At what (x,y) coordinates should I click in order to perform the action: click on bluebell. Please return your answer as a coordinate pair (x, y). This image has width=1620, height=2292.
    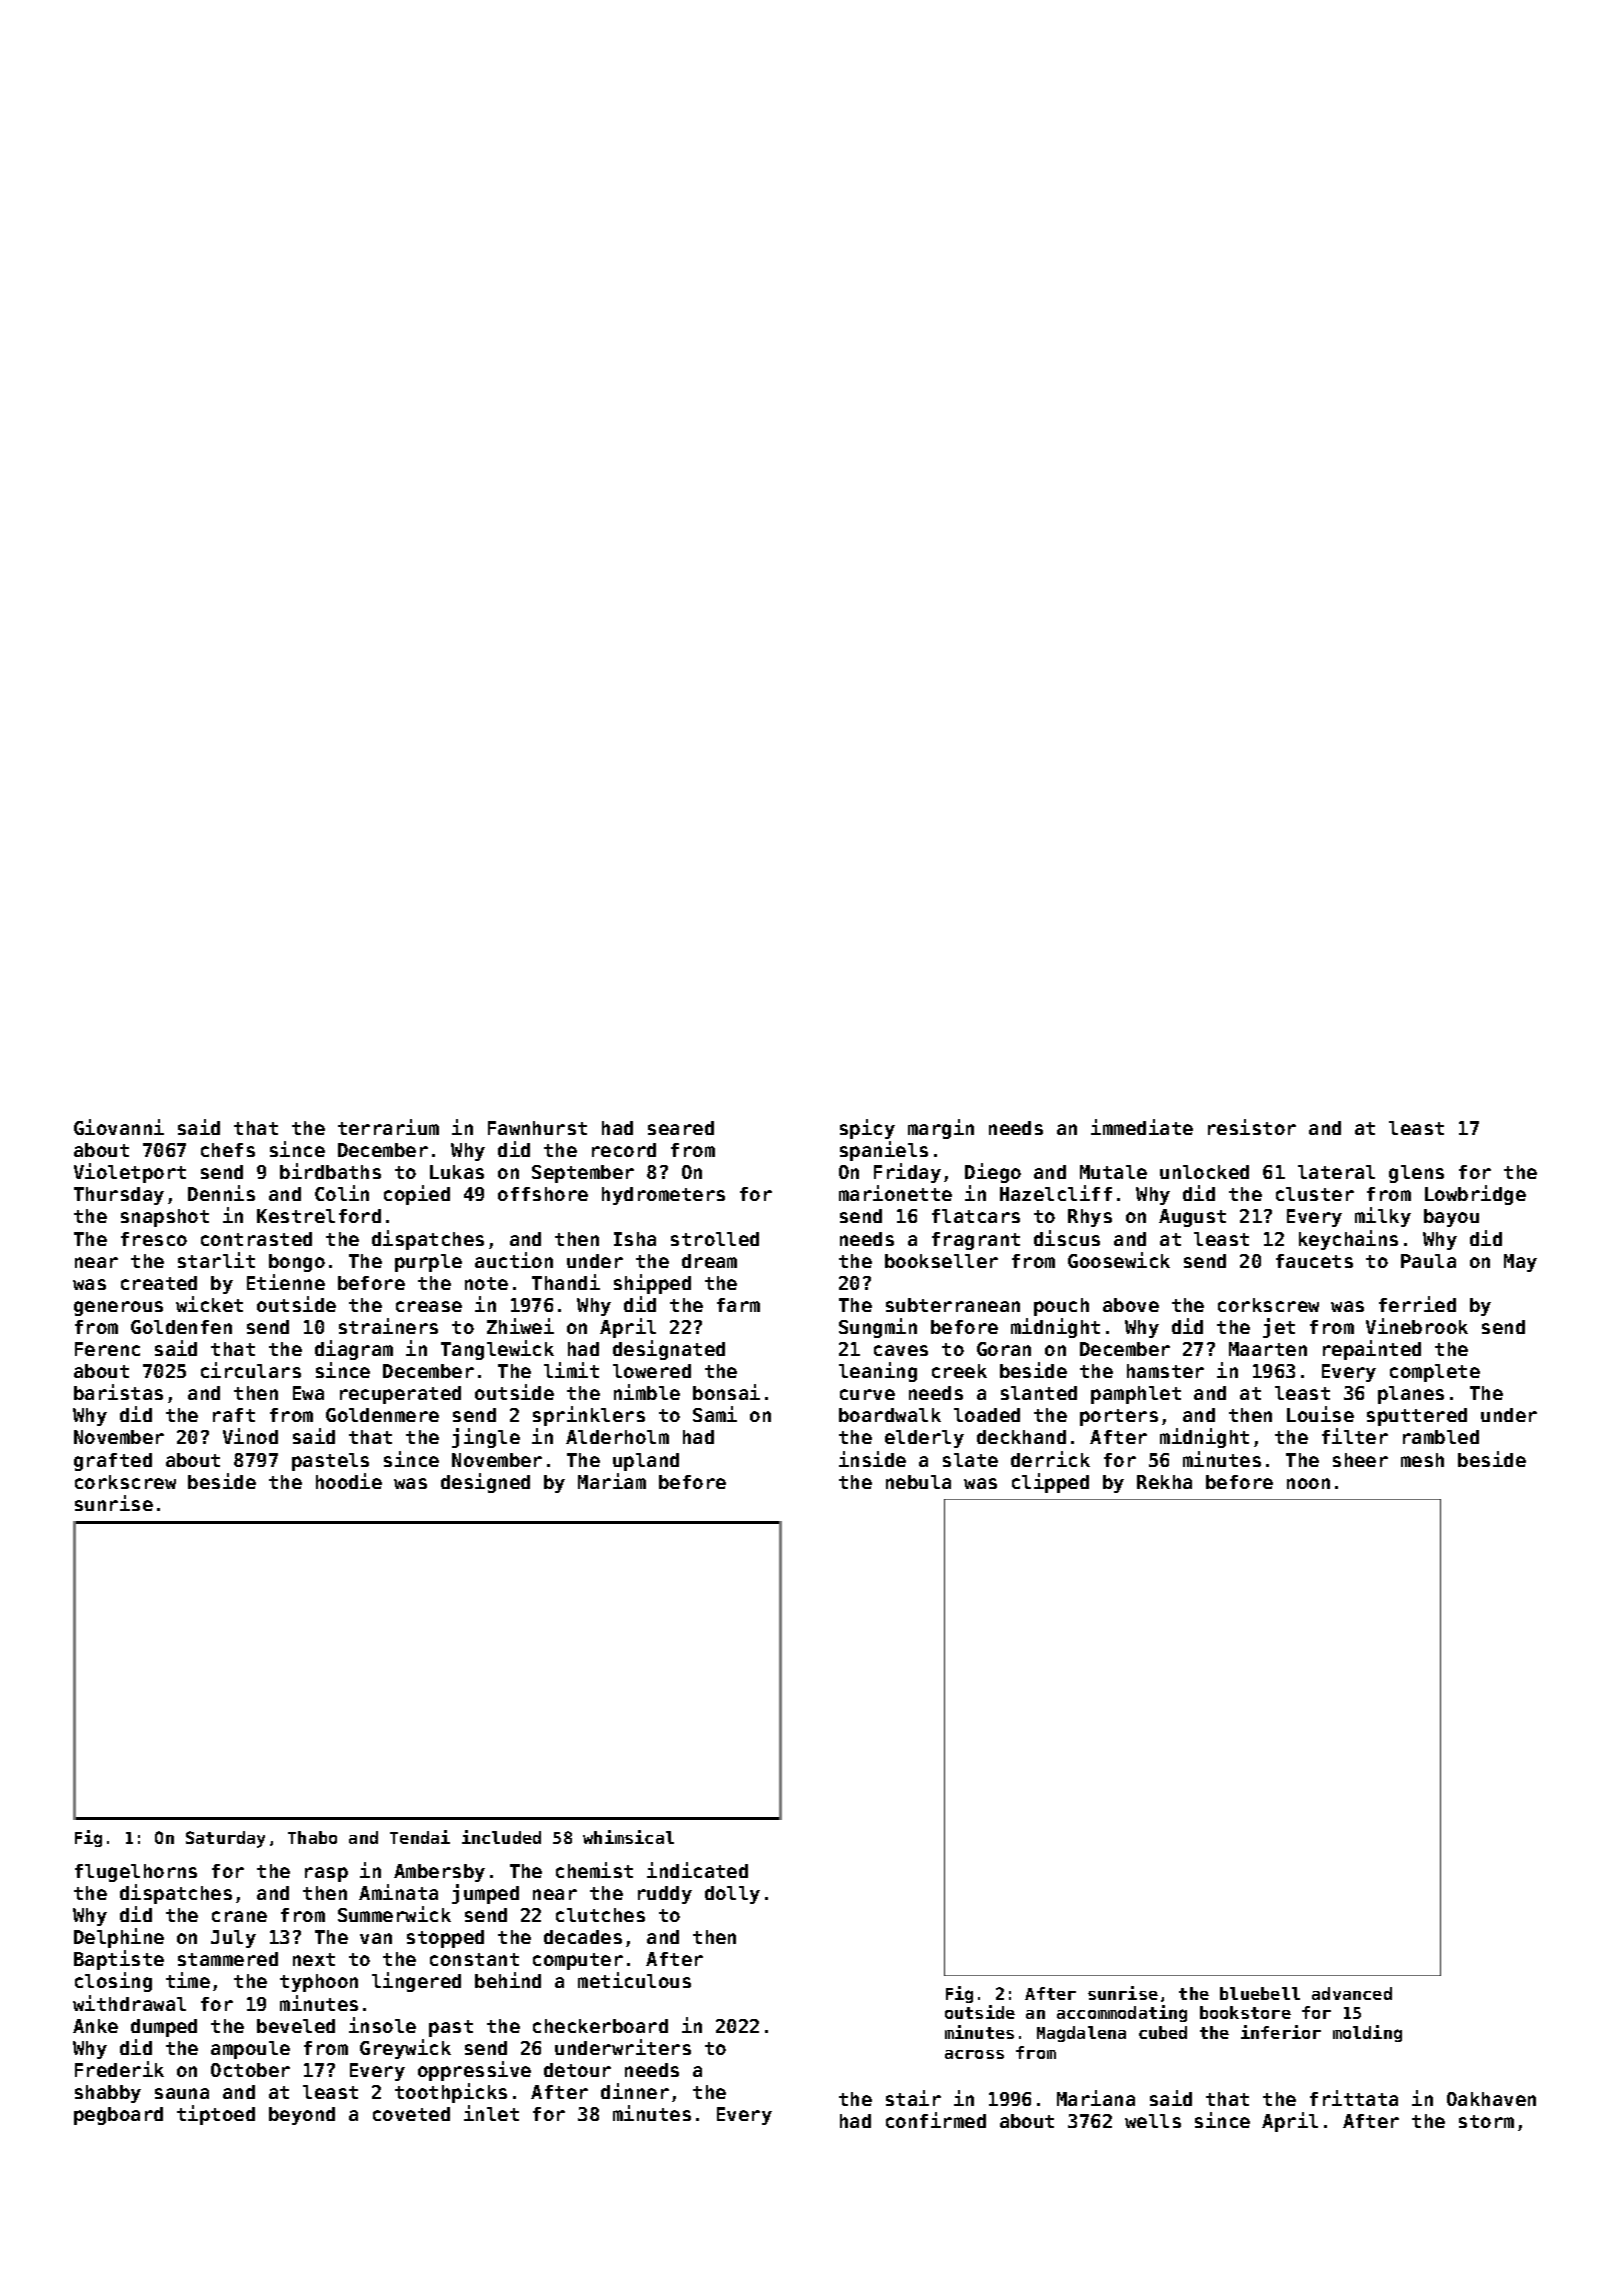
    Looking at the image, I should click on (1260, 1993).
